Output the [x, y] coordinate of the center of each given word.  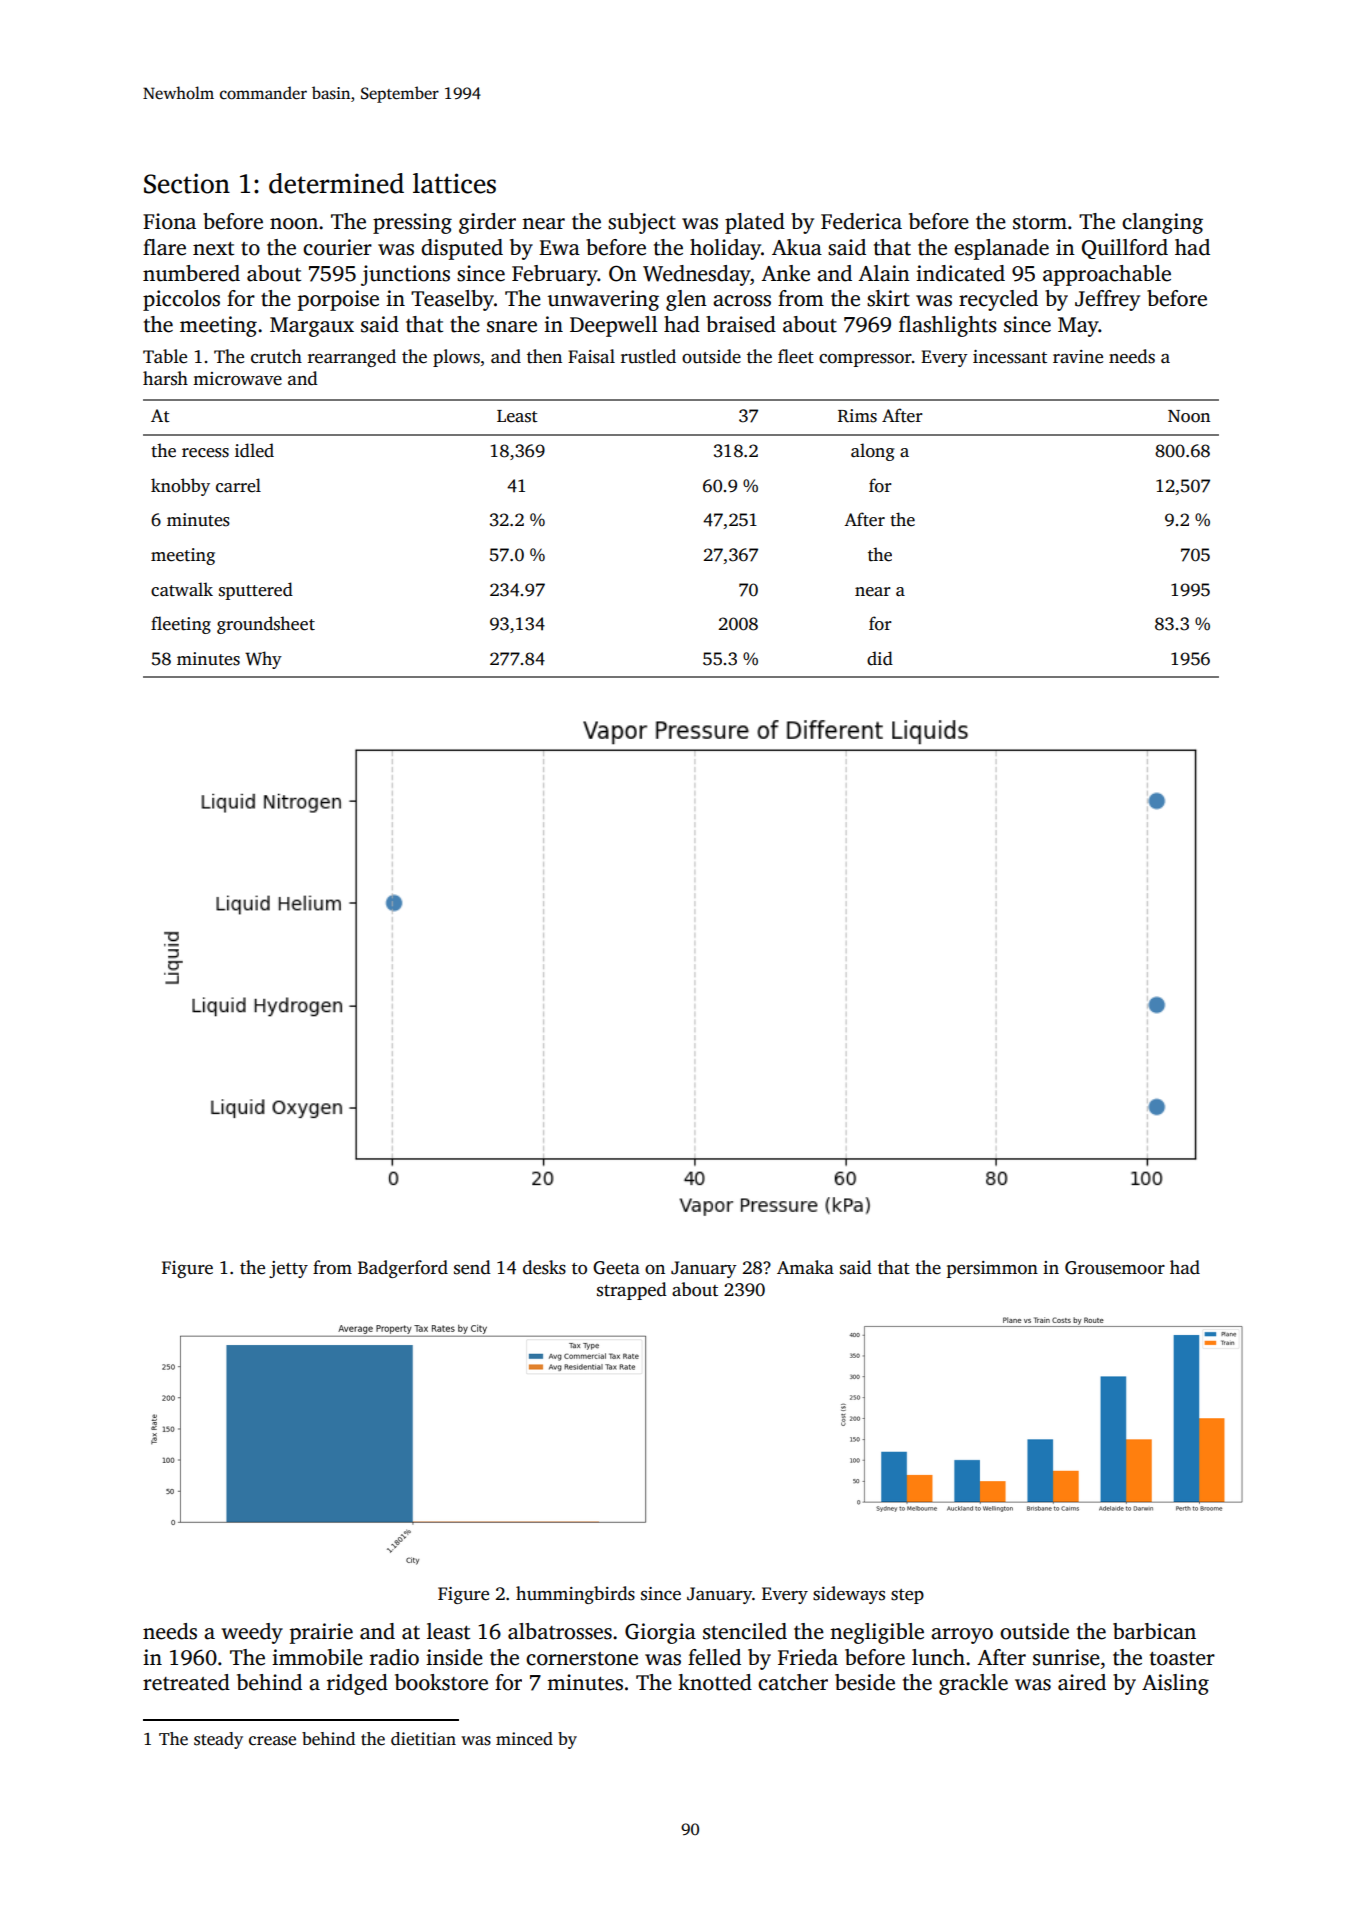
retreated [186, 1682]
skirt [888, 298]
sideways [849, 1595]
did [880, 658]
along [872, 452]
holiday [725, 249]
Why [263, 660]
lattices [454, 183]
